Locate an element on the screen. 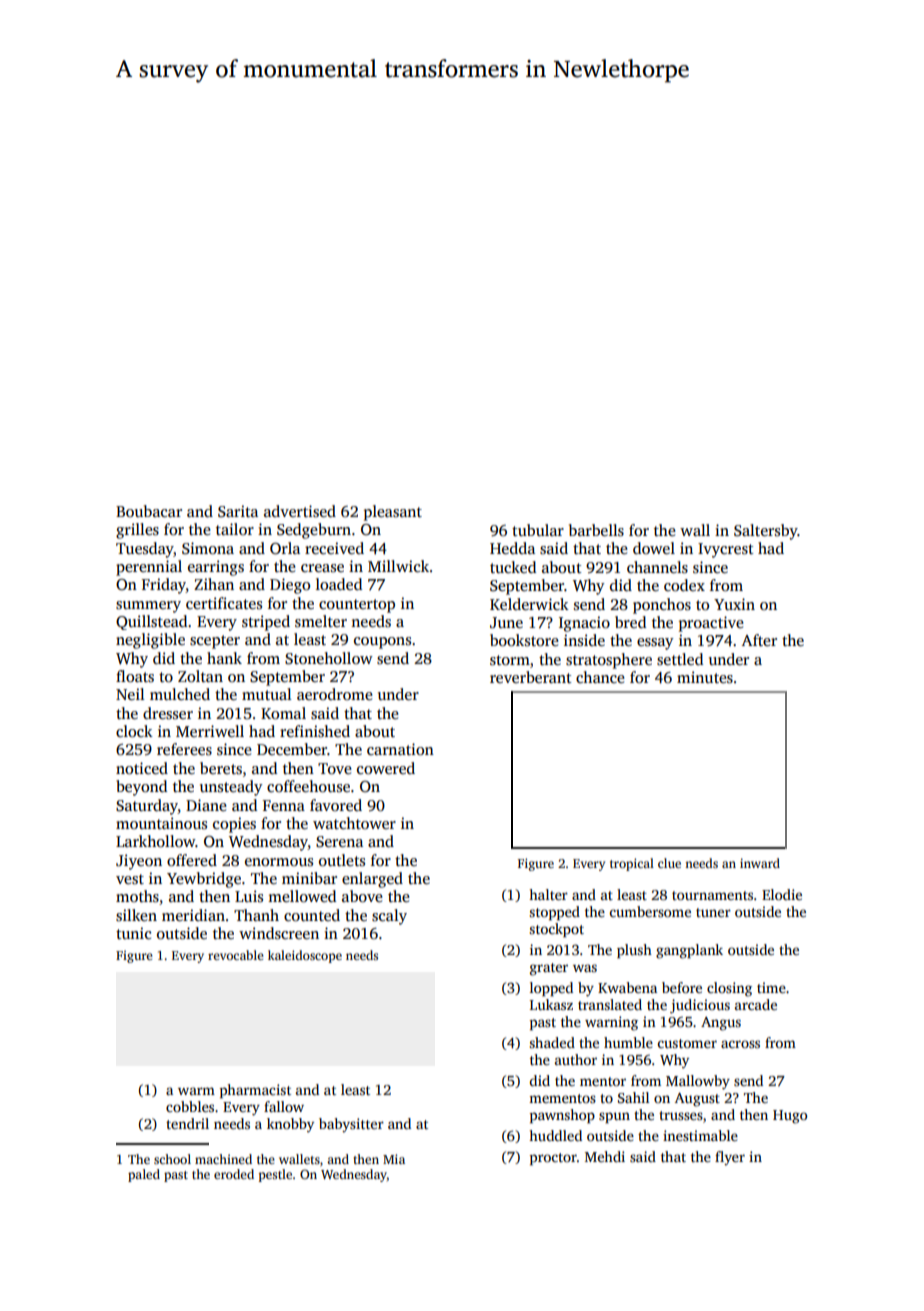 The width and height of the screenshot is (924, 1311). pestle is located at coordinates (275, 1175).
